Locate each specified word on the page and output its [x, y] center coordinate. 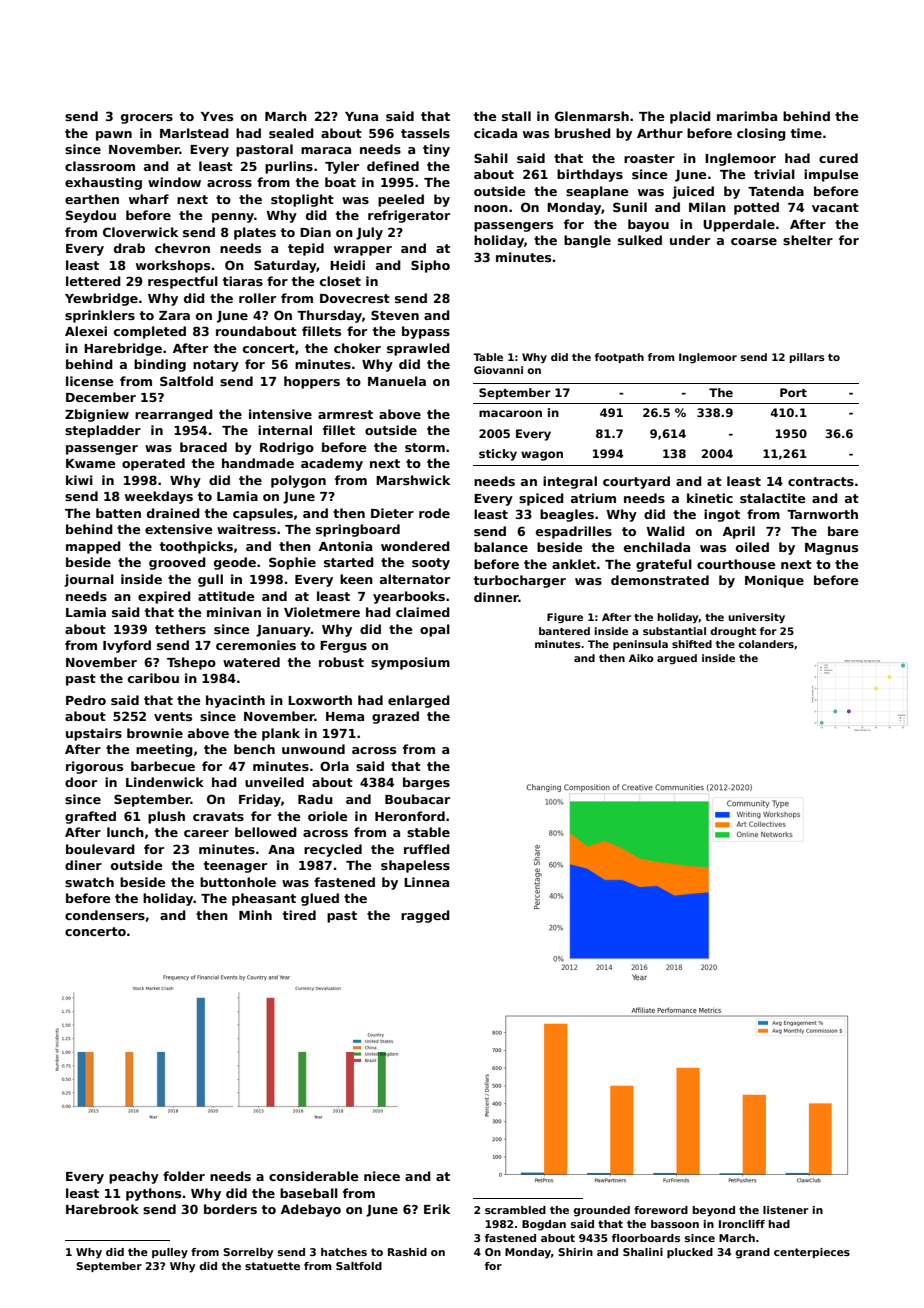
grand [752, 1253]
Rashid [407, 1252]
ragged [425, 916]
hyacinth [235, 701]
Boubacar [417, 799]
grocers [147, 119]
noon [491, 208]
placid [690, 117]
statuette [272, 1266]
